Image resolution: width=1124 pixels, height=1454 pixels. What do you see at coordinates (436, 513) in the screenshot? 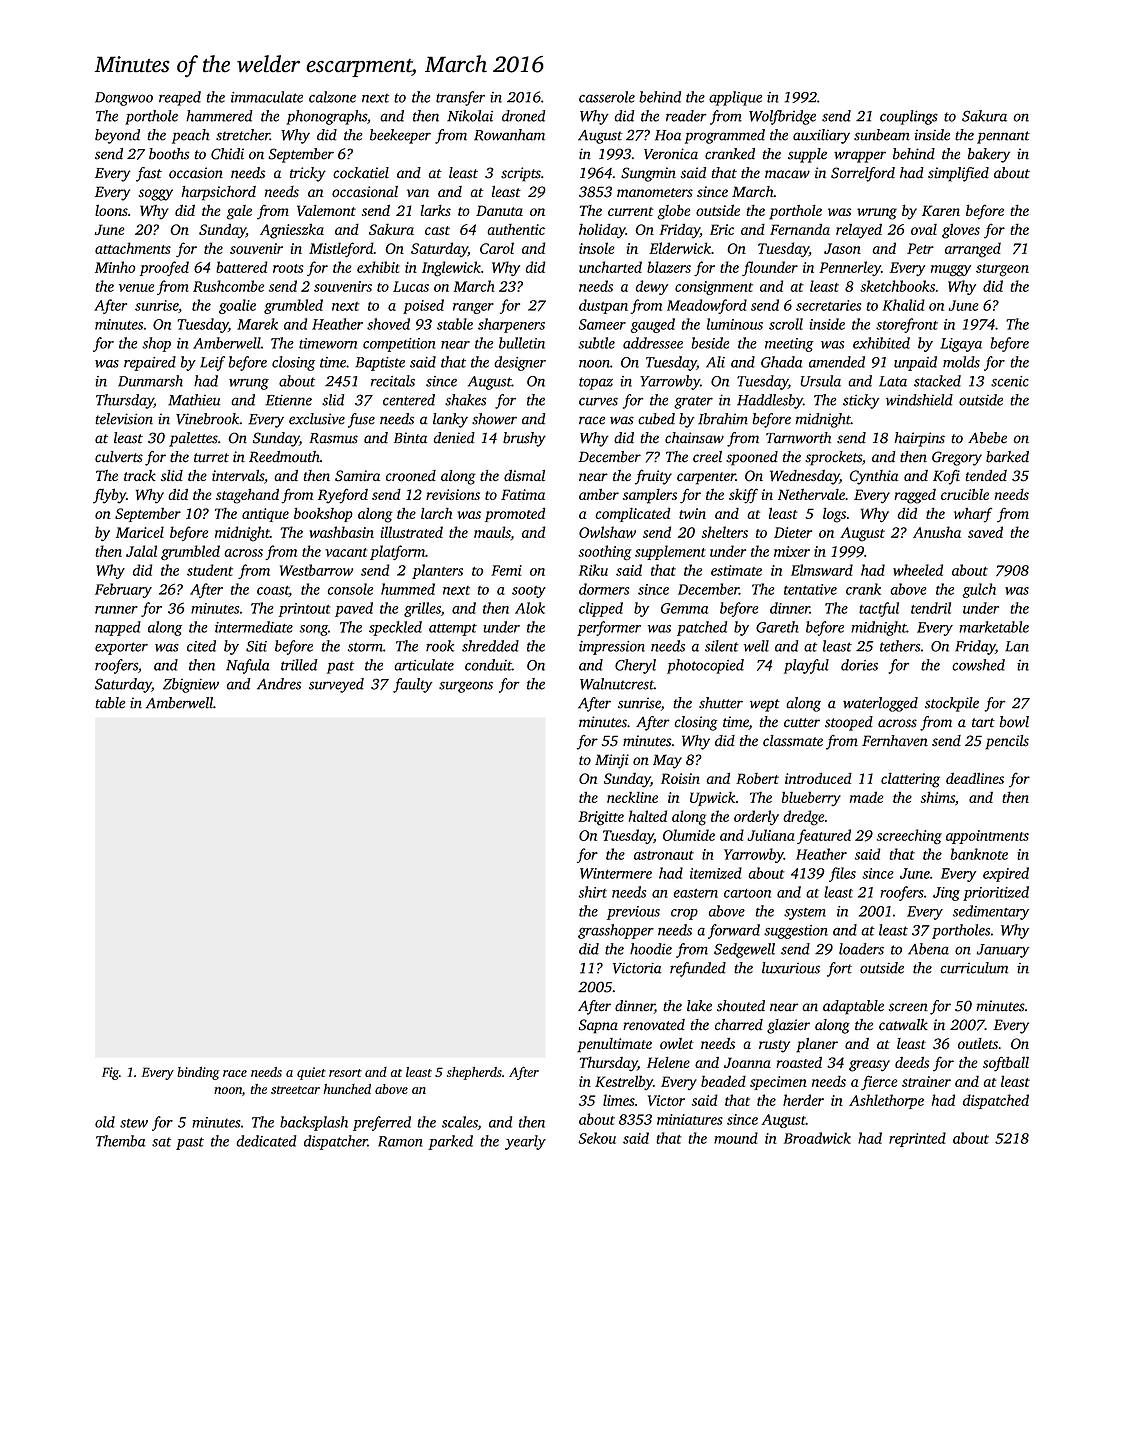
I see `larch` at bounding box center [436, 513].
